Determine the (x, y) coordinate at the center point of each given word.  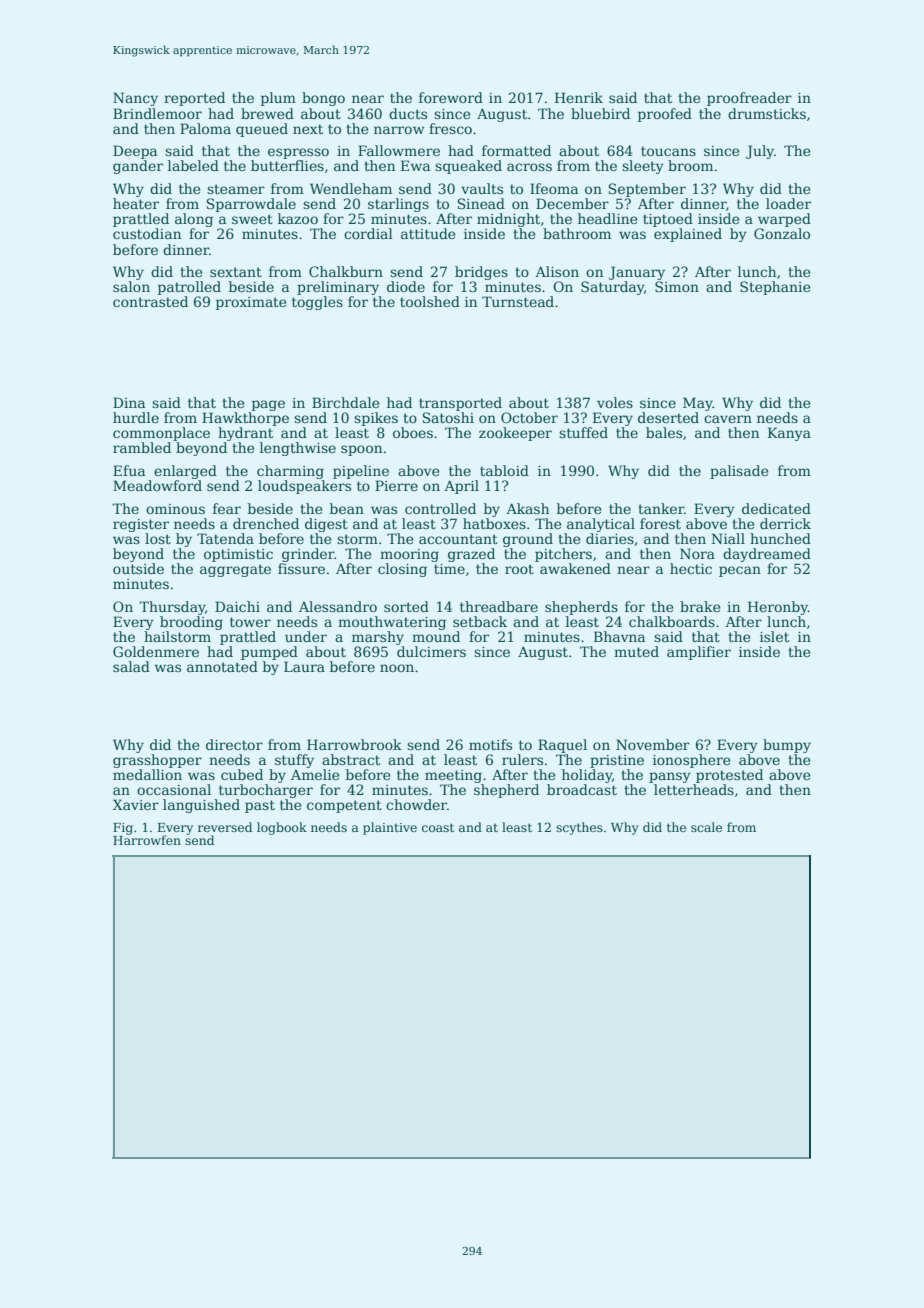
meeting (453, 776)
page (268, 405)
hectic (691, 568)
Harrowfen (147, 840)
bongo (323, 99)
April (461, 487)
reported (194, 99)
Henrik (579, 97)
